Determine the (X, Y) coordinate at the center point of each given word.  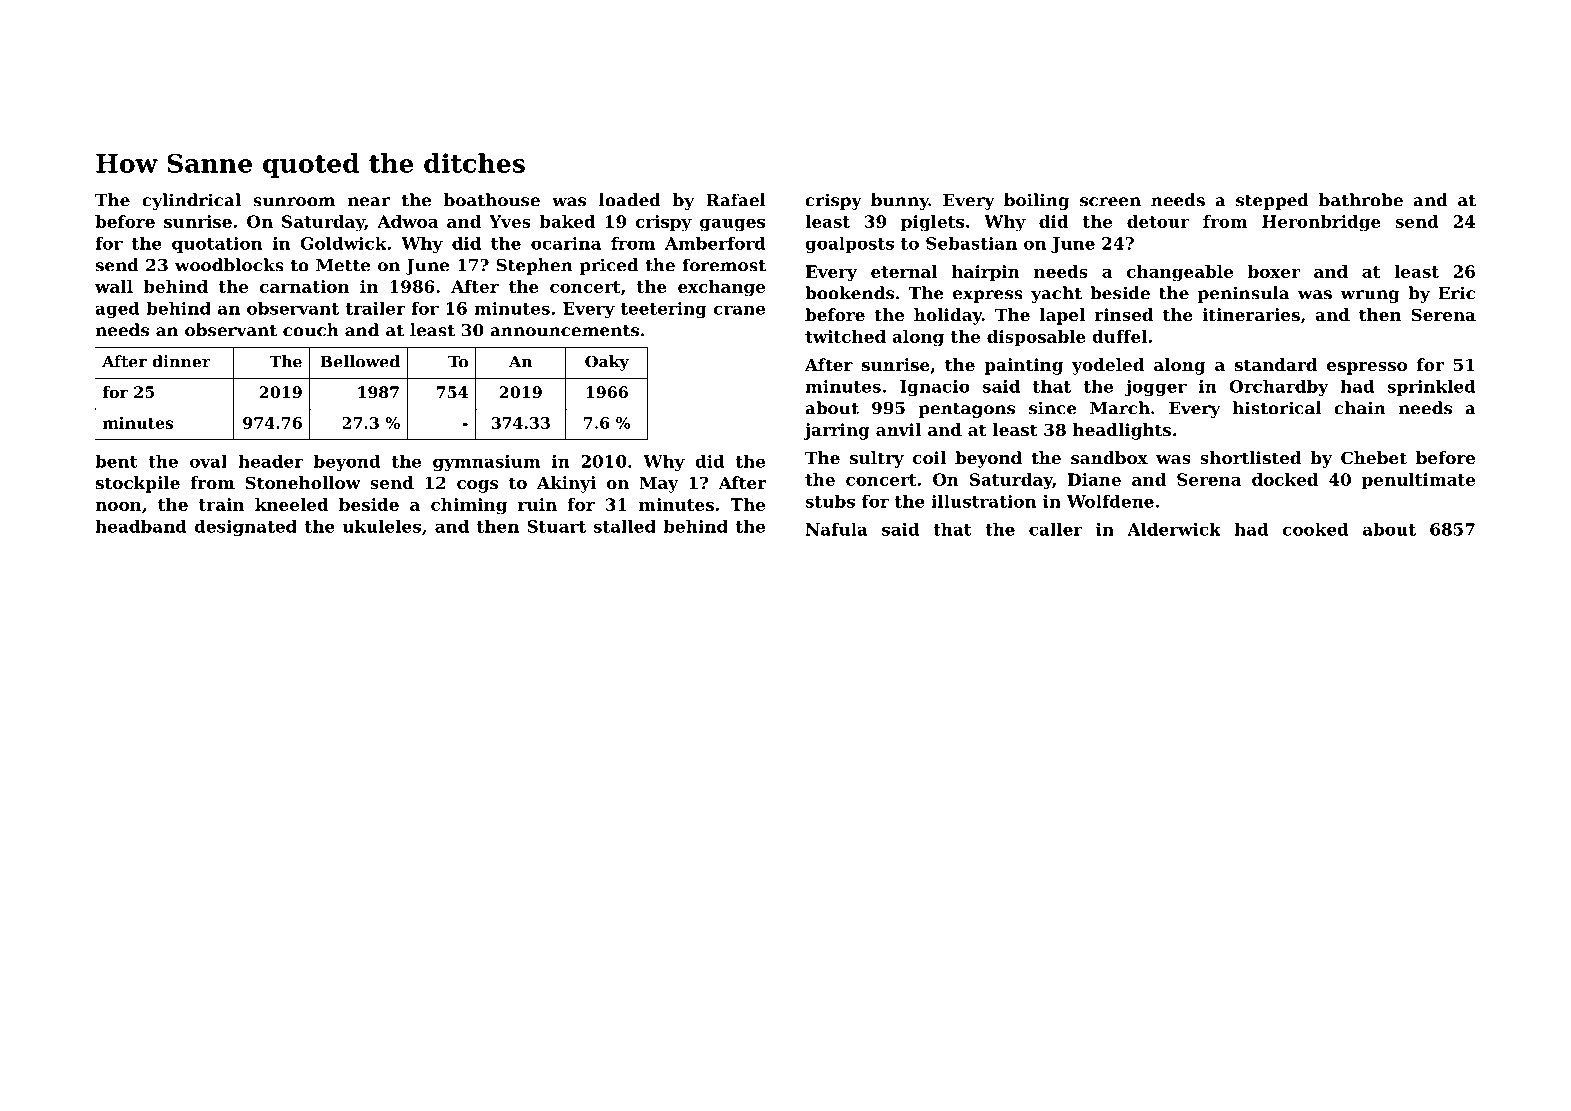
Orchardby (1279, 388)
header (270, 461)
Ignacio (935, 388)
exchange (721, 288)
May (659, 484)
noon (118, 506)
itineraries (1251, 314)
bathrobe (1361, 200)
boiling (1036, 201)
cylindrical (191, 201)
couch (311, 330)
